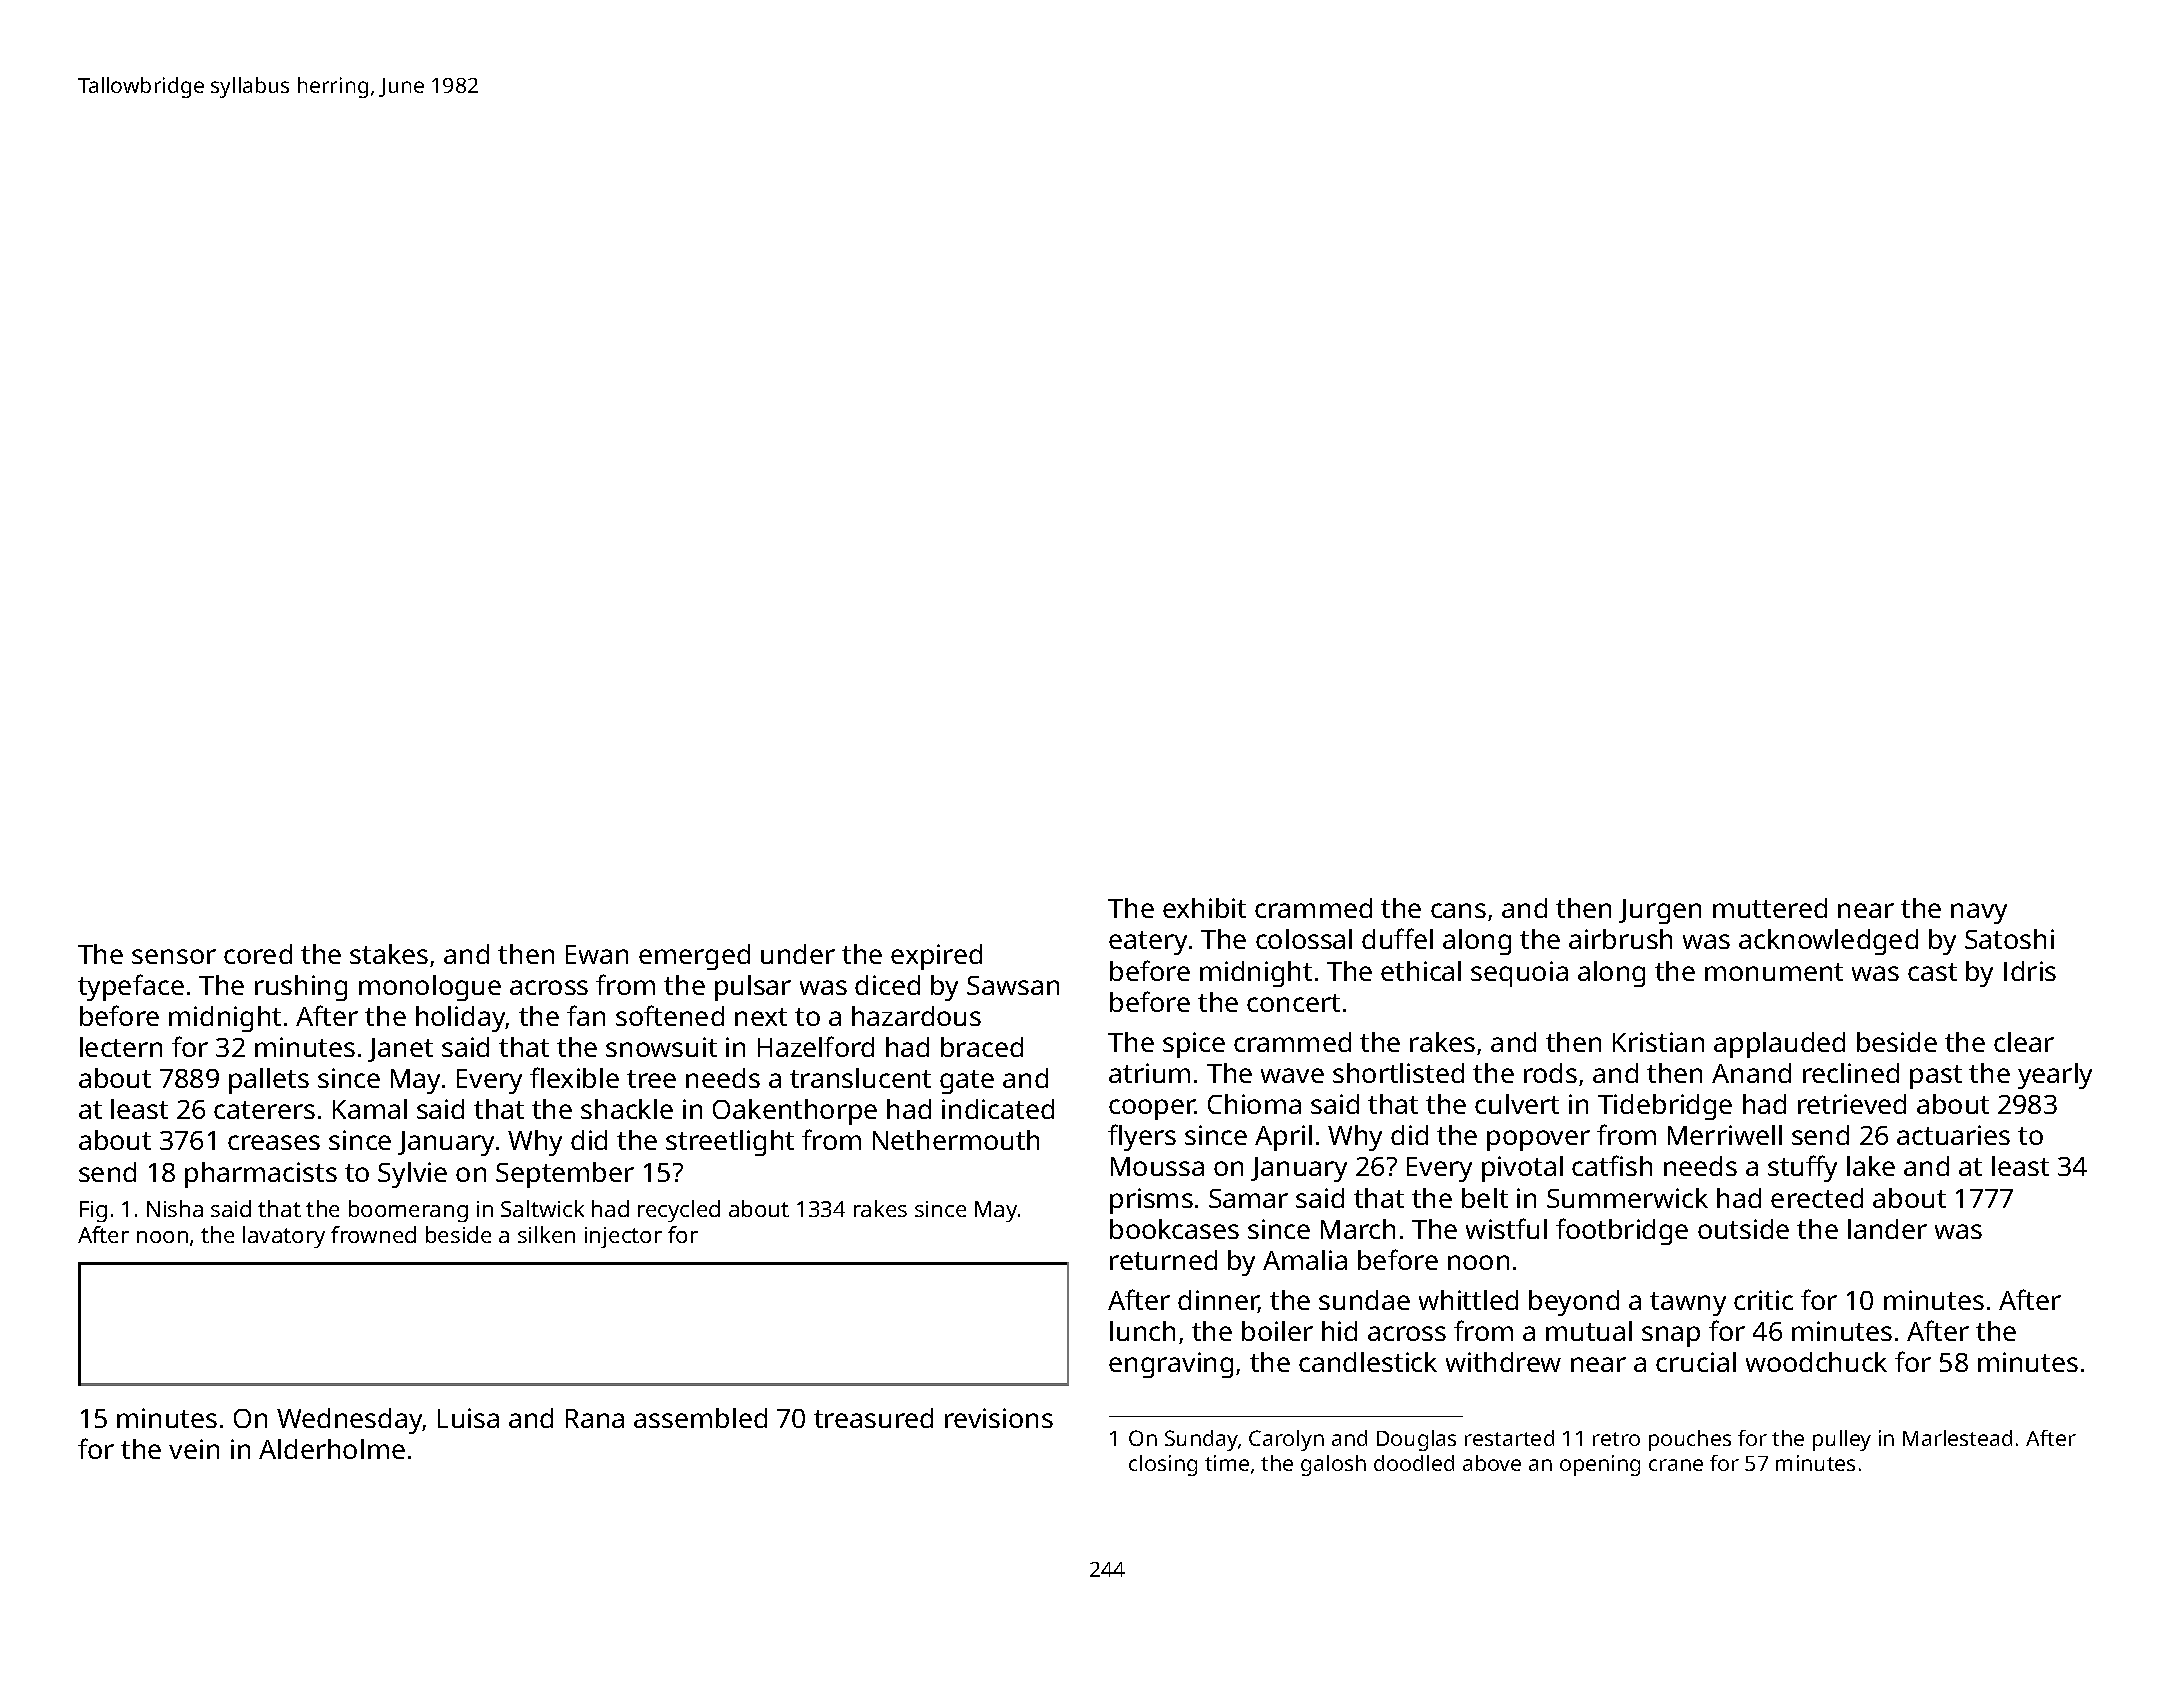 This image has height=1683, width=2178. I want to click on crane, so click(1676, 1465).
